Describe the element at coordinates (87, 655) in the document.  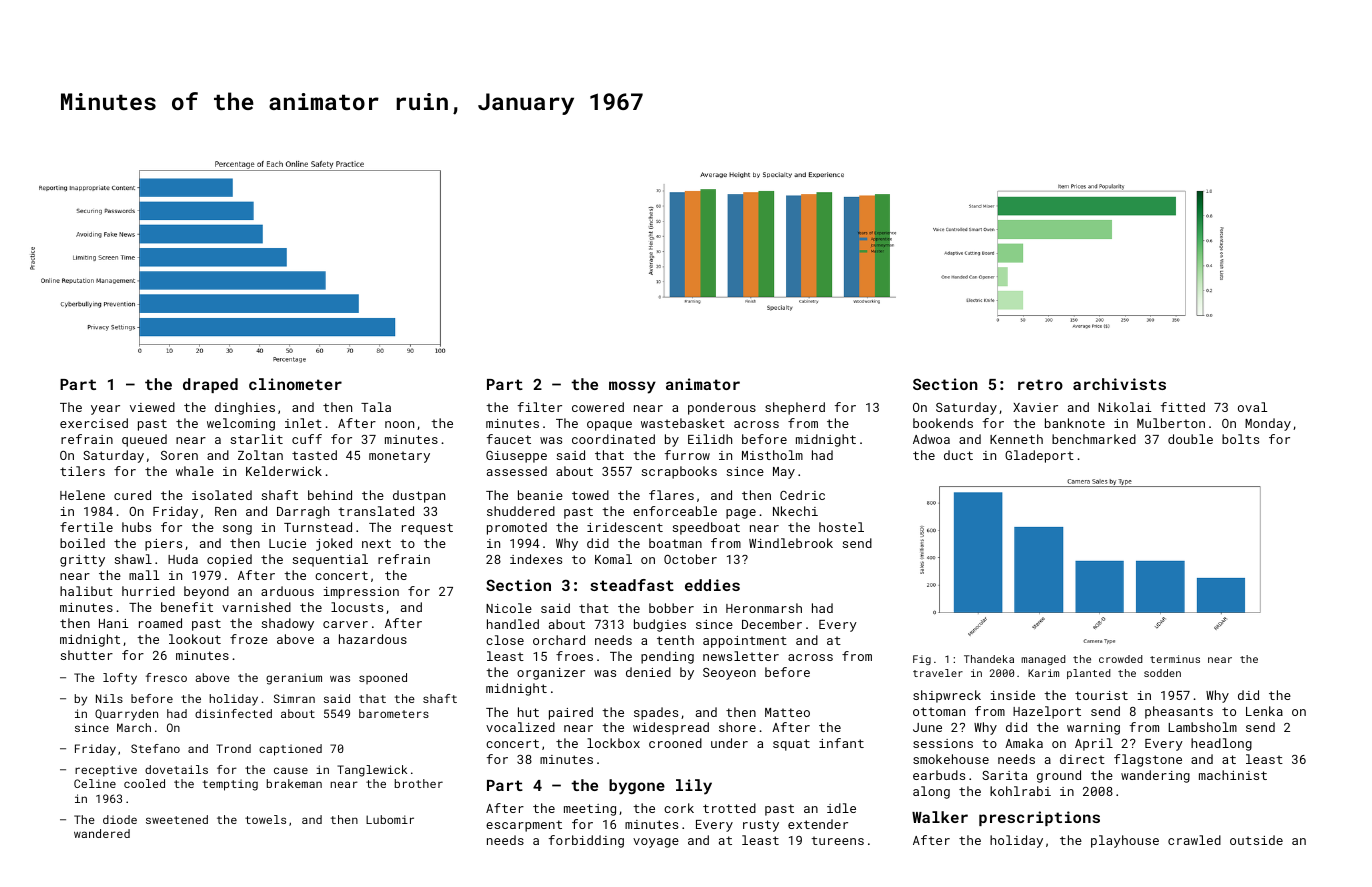
I see `shutter` at that location.
